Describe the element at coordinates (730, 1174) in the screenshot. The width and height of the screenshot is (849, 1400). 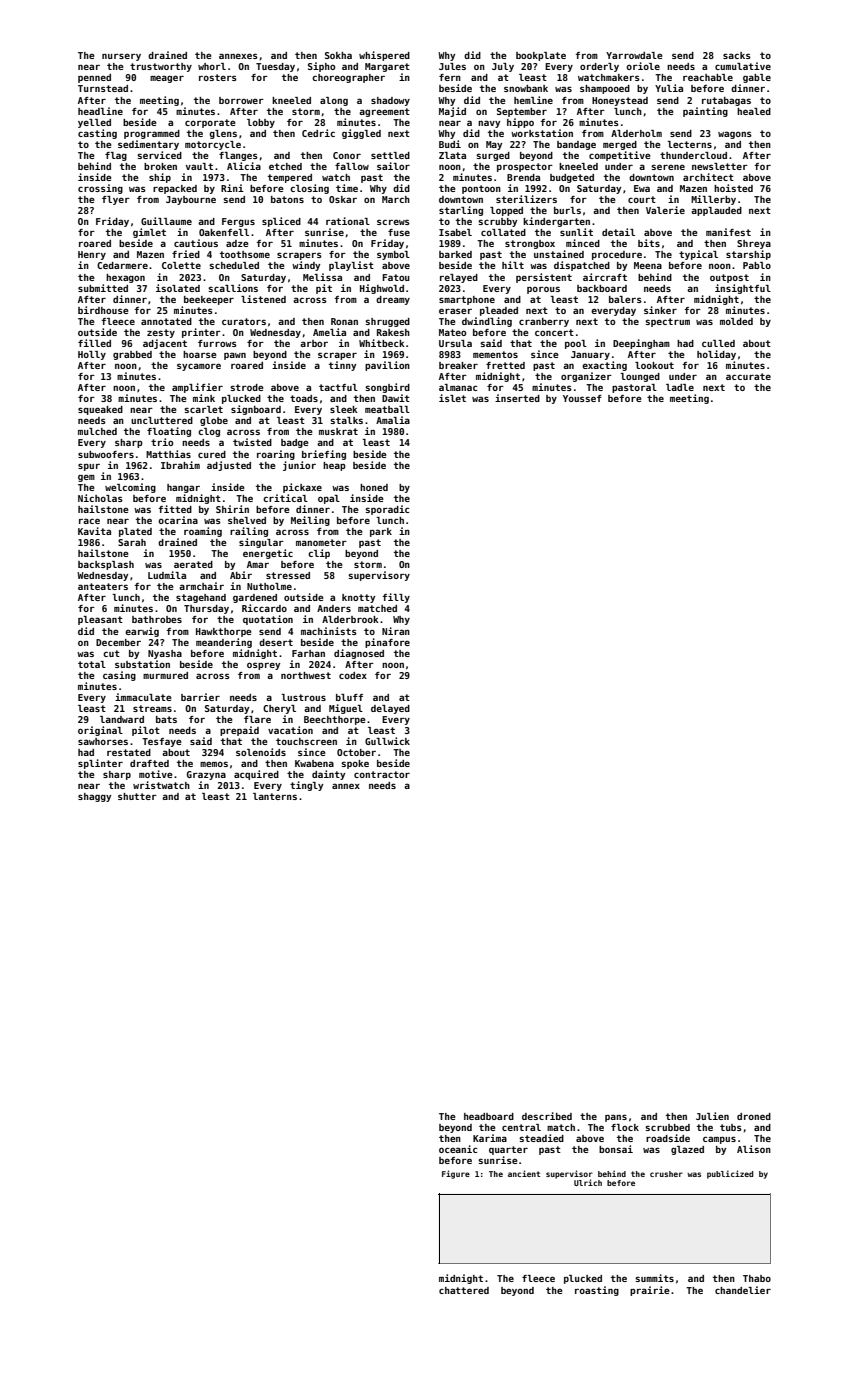
I see `publicized` at that location.
